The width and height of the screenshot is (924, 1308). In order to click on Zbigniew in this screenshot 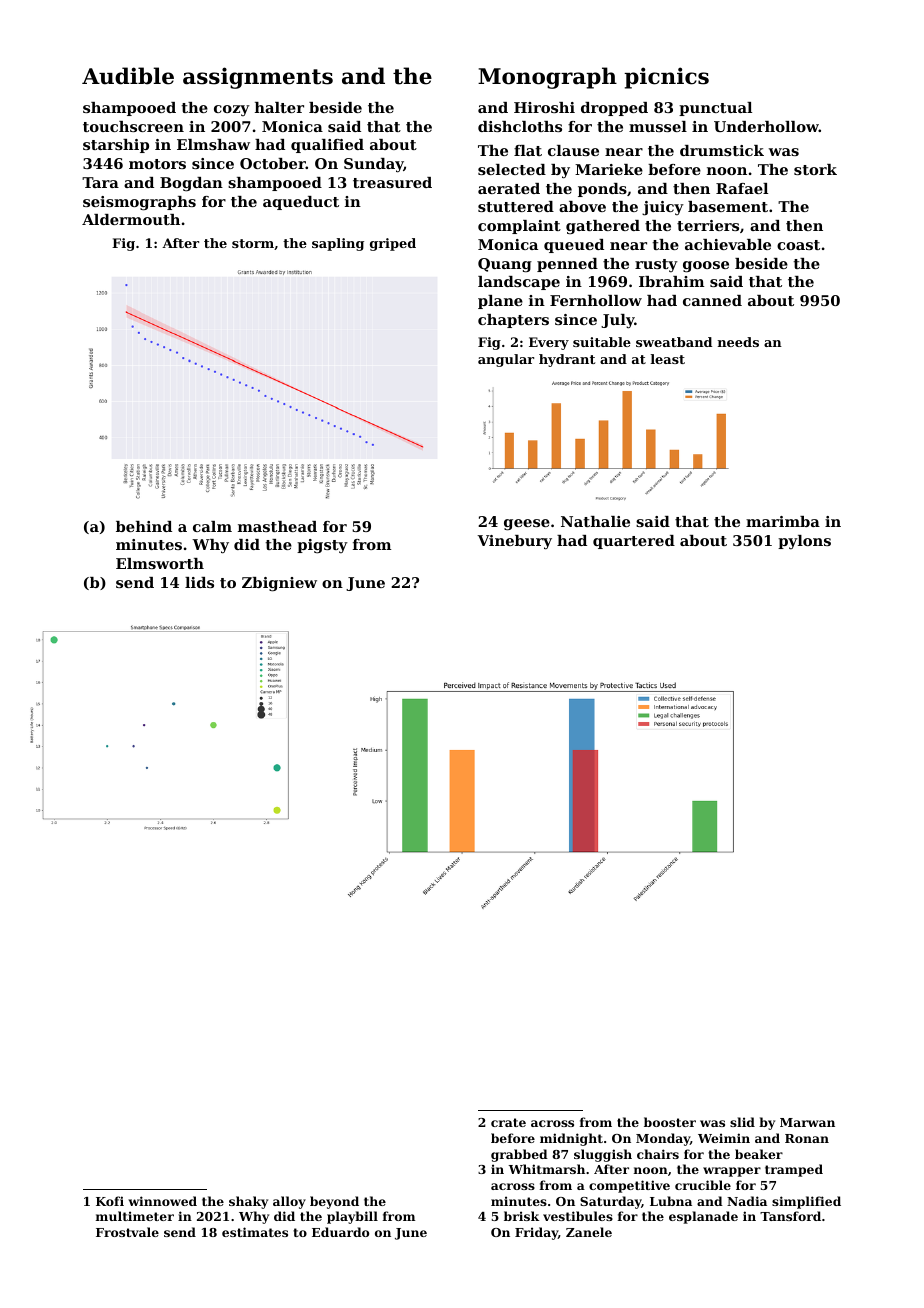, I will do `click(279, 584)`.
